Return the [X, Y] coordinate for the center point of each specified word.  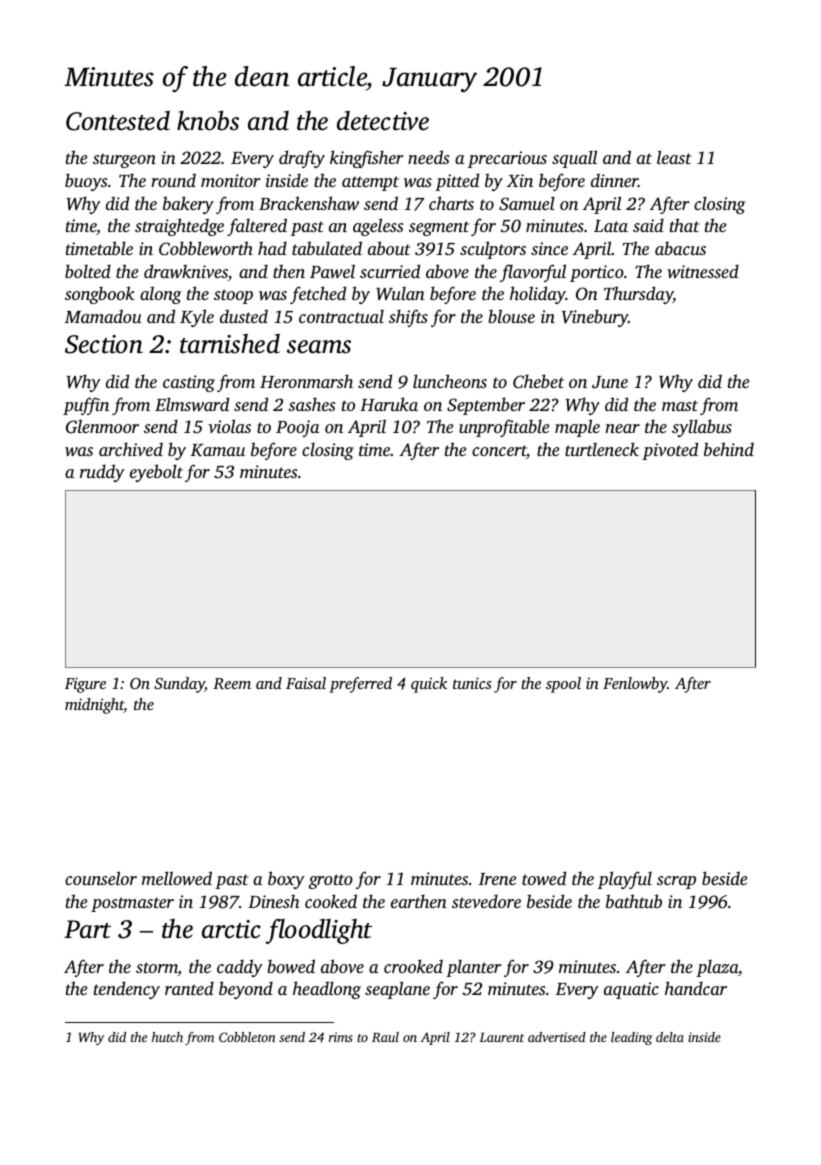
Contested [118, 121]
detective [383, 121]
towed [544, 878]
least [674, 157]
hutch [167, 1037]
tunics [472, 683]
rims [341, 1037]
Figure [85, 685]
